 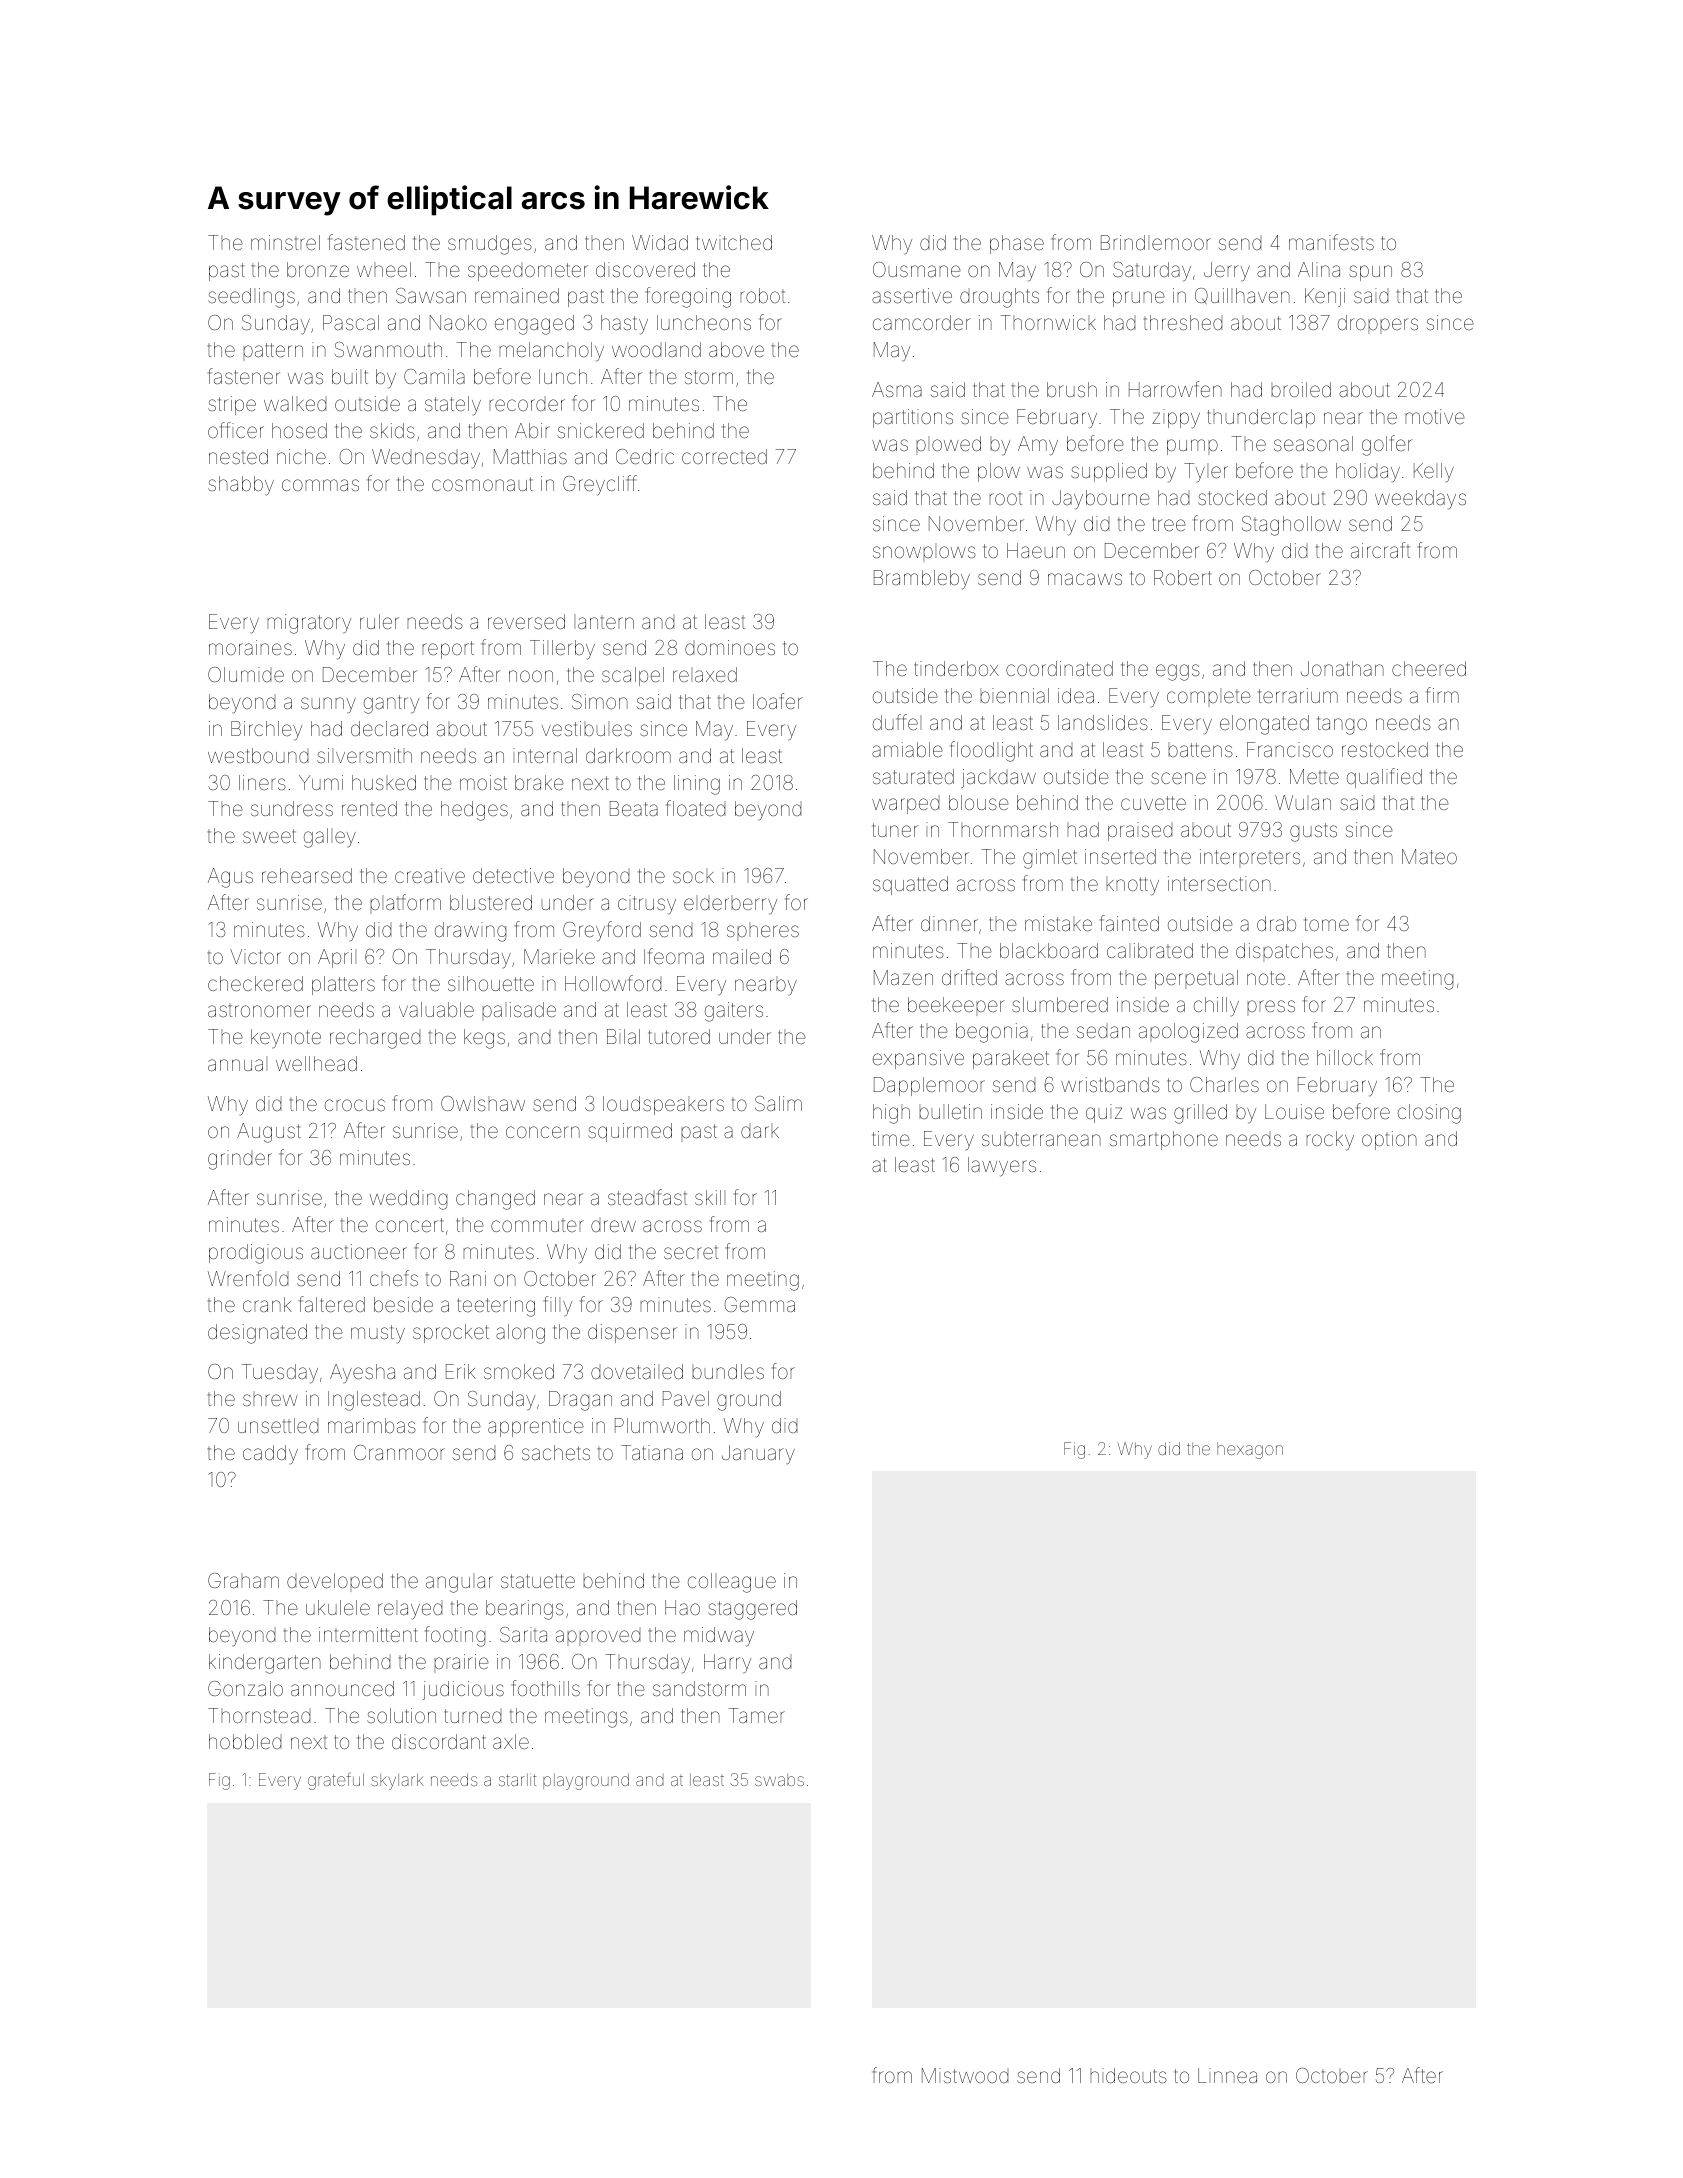 What do you see at coordinates (1331, 242) in the page?
I see `manifests` at bounding box center [1331, 242].
